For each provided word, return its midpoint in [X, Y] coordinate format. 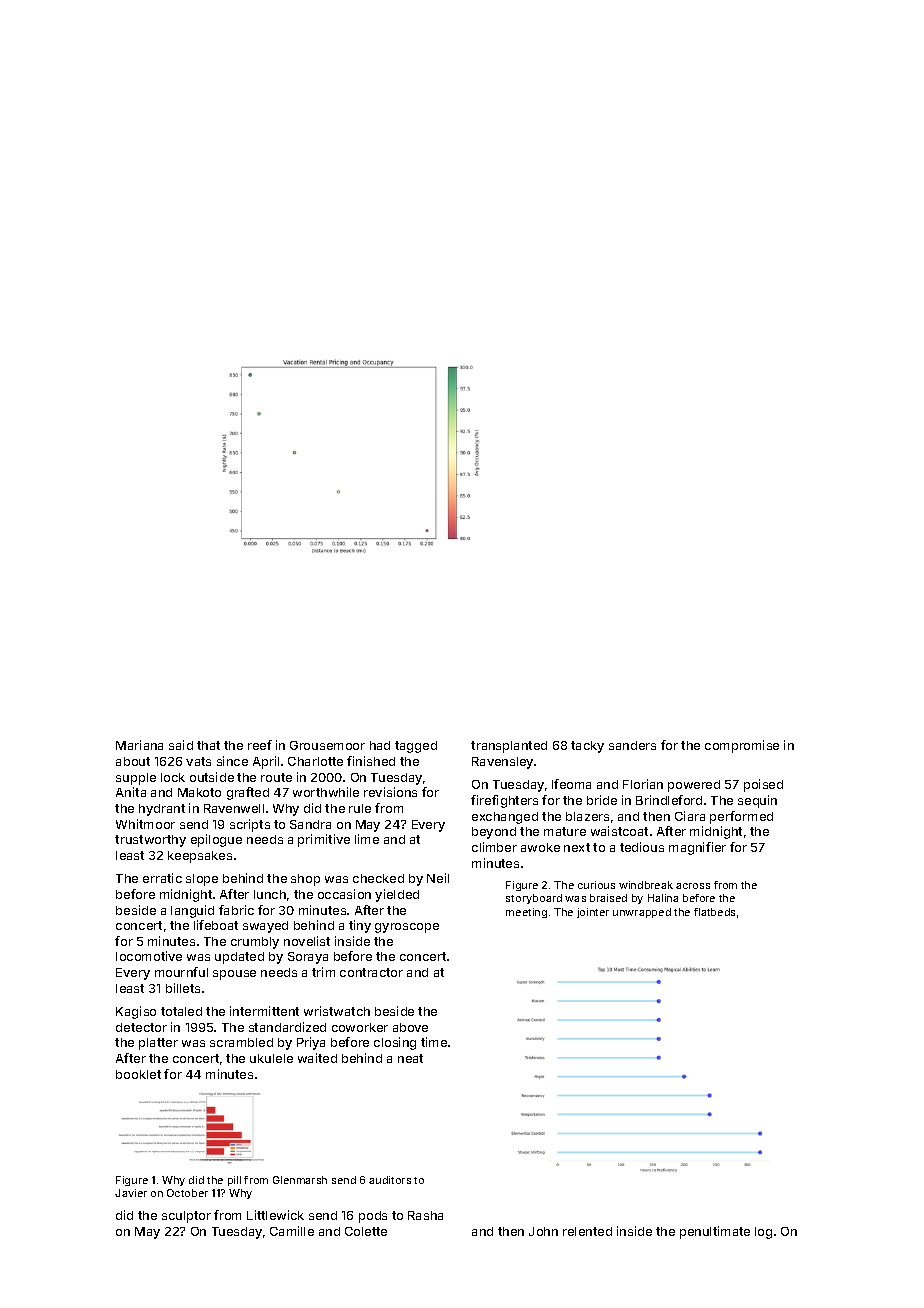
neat [410, 1058]
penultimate [715, 1232]
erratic [162, 878]
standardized [287, 1027]
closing [395, 1043]
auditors [390, 1180]
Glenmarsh [300, 1180]
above [410, 1027]
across [693, 886]
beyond [494, 833]
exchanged [505, 818]
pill [234, 1181]
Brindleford [669, 800]
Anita [131, 792]
